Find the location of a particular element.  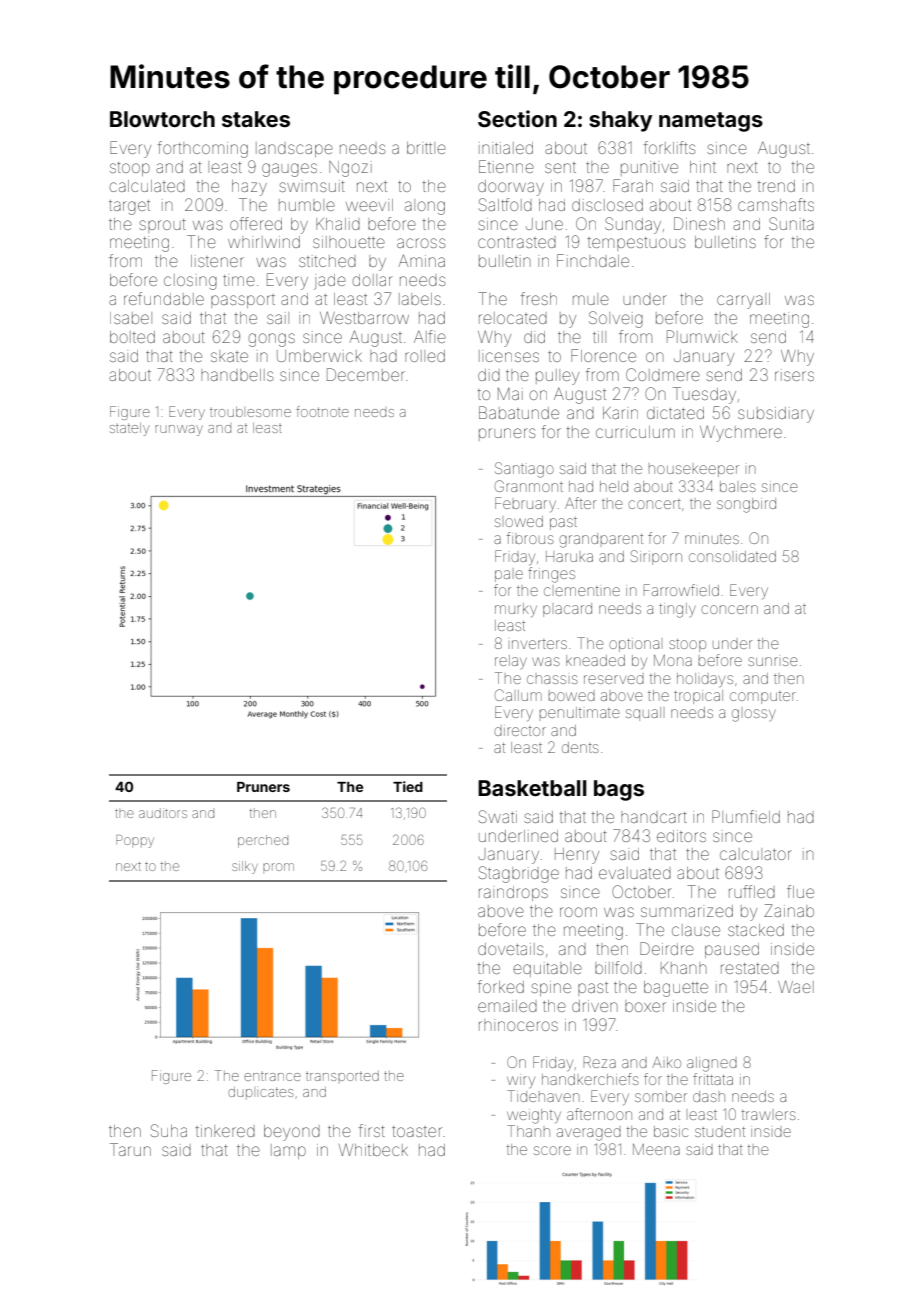

Solveig is located at coordinates (616, 319).
